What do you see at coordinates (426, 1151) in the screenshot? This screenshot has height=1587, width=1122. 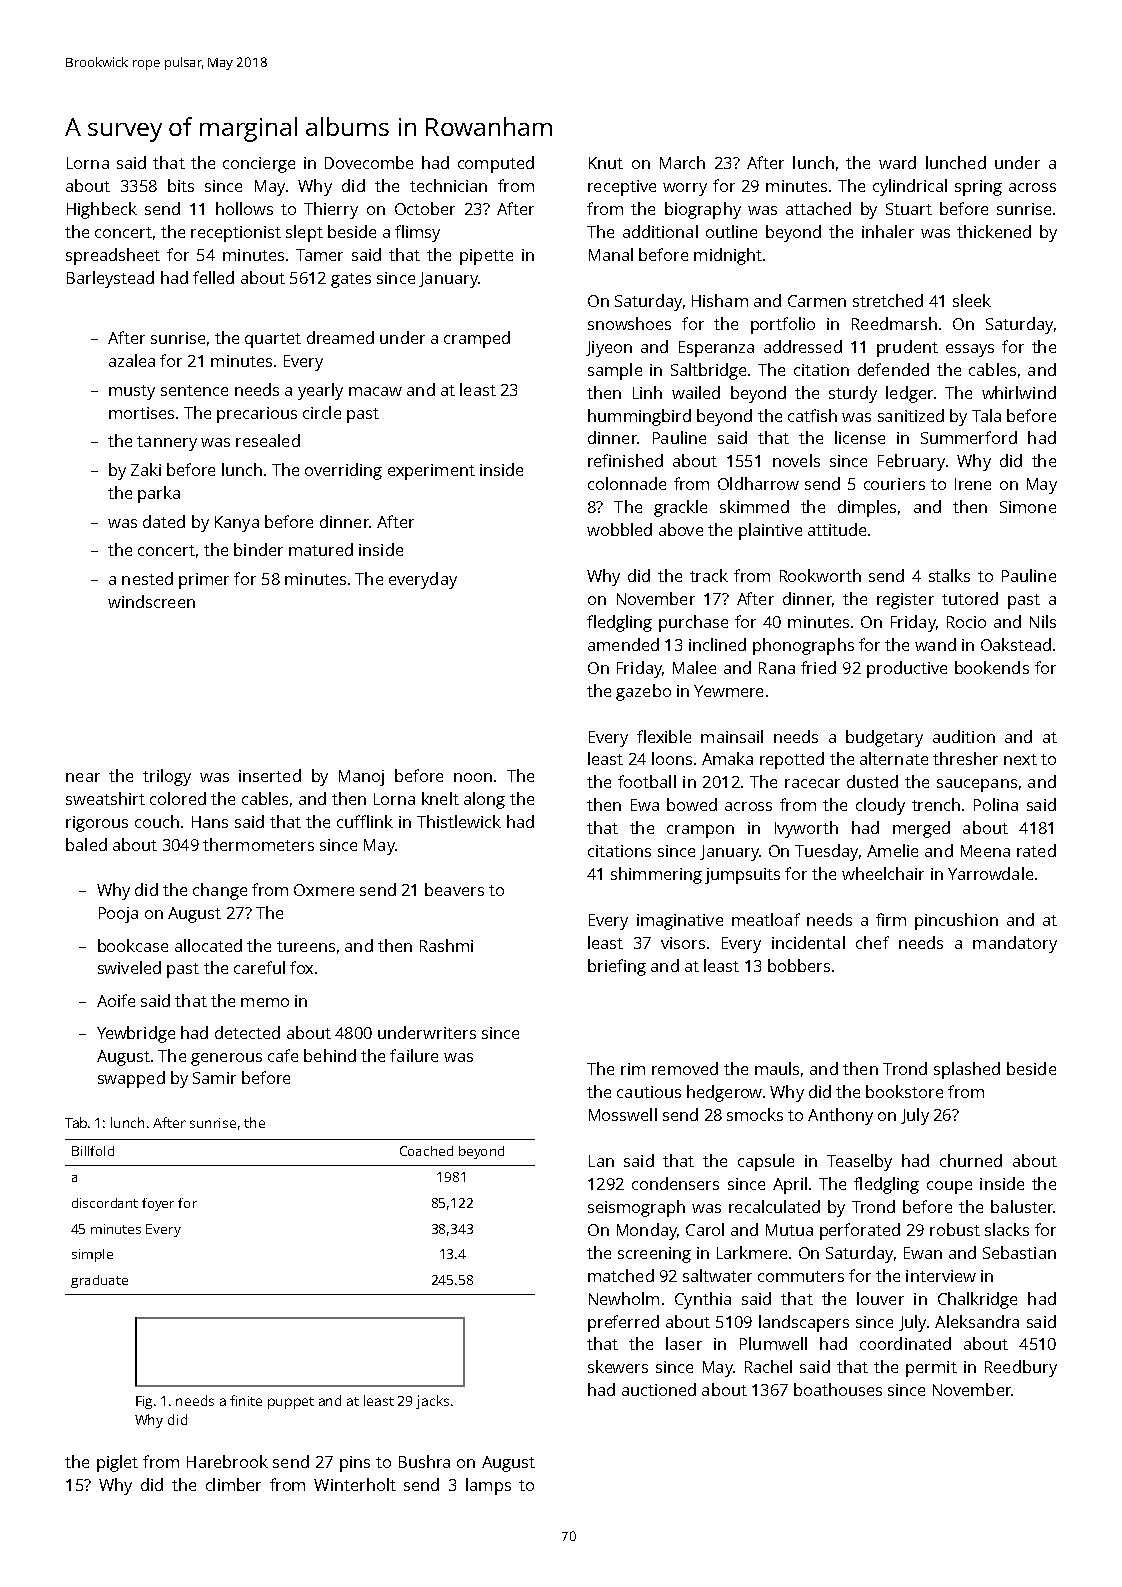 I see `Coached` at bounding box center [426, 1151].
